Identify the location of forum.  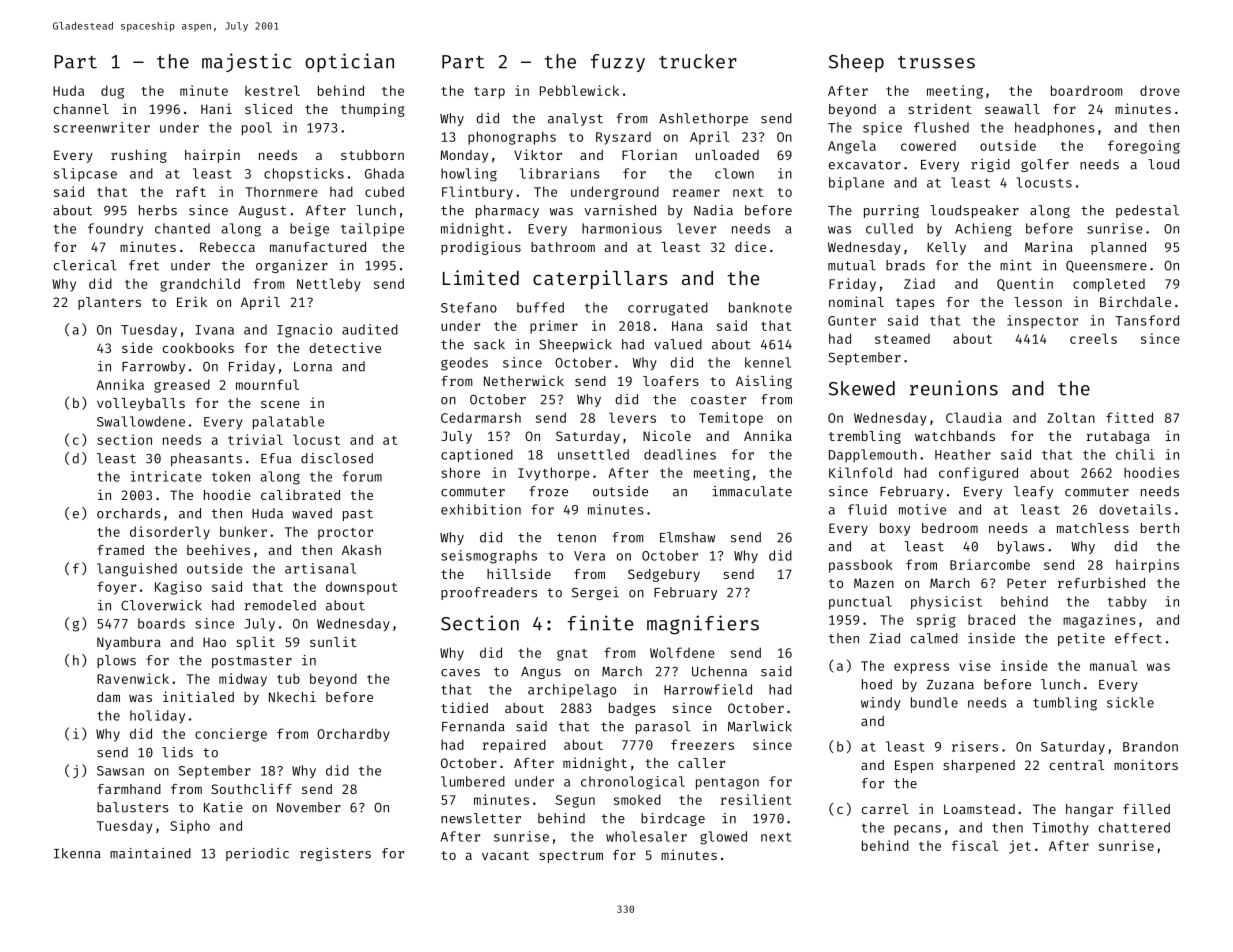
(362, 476).
